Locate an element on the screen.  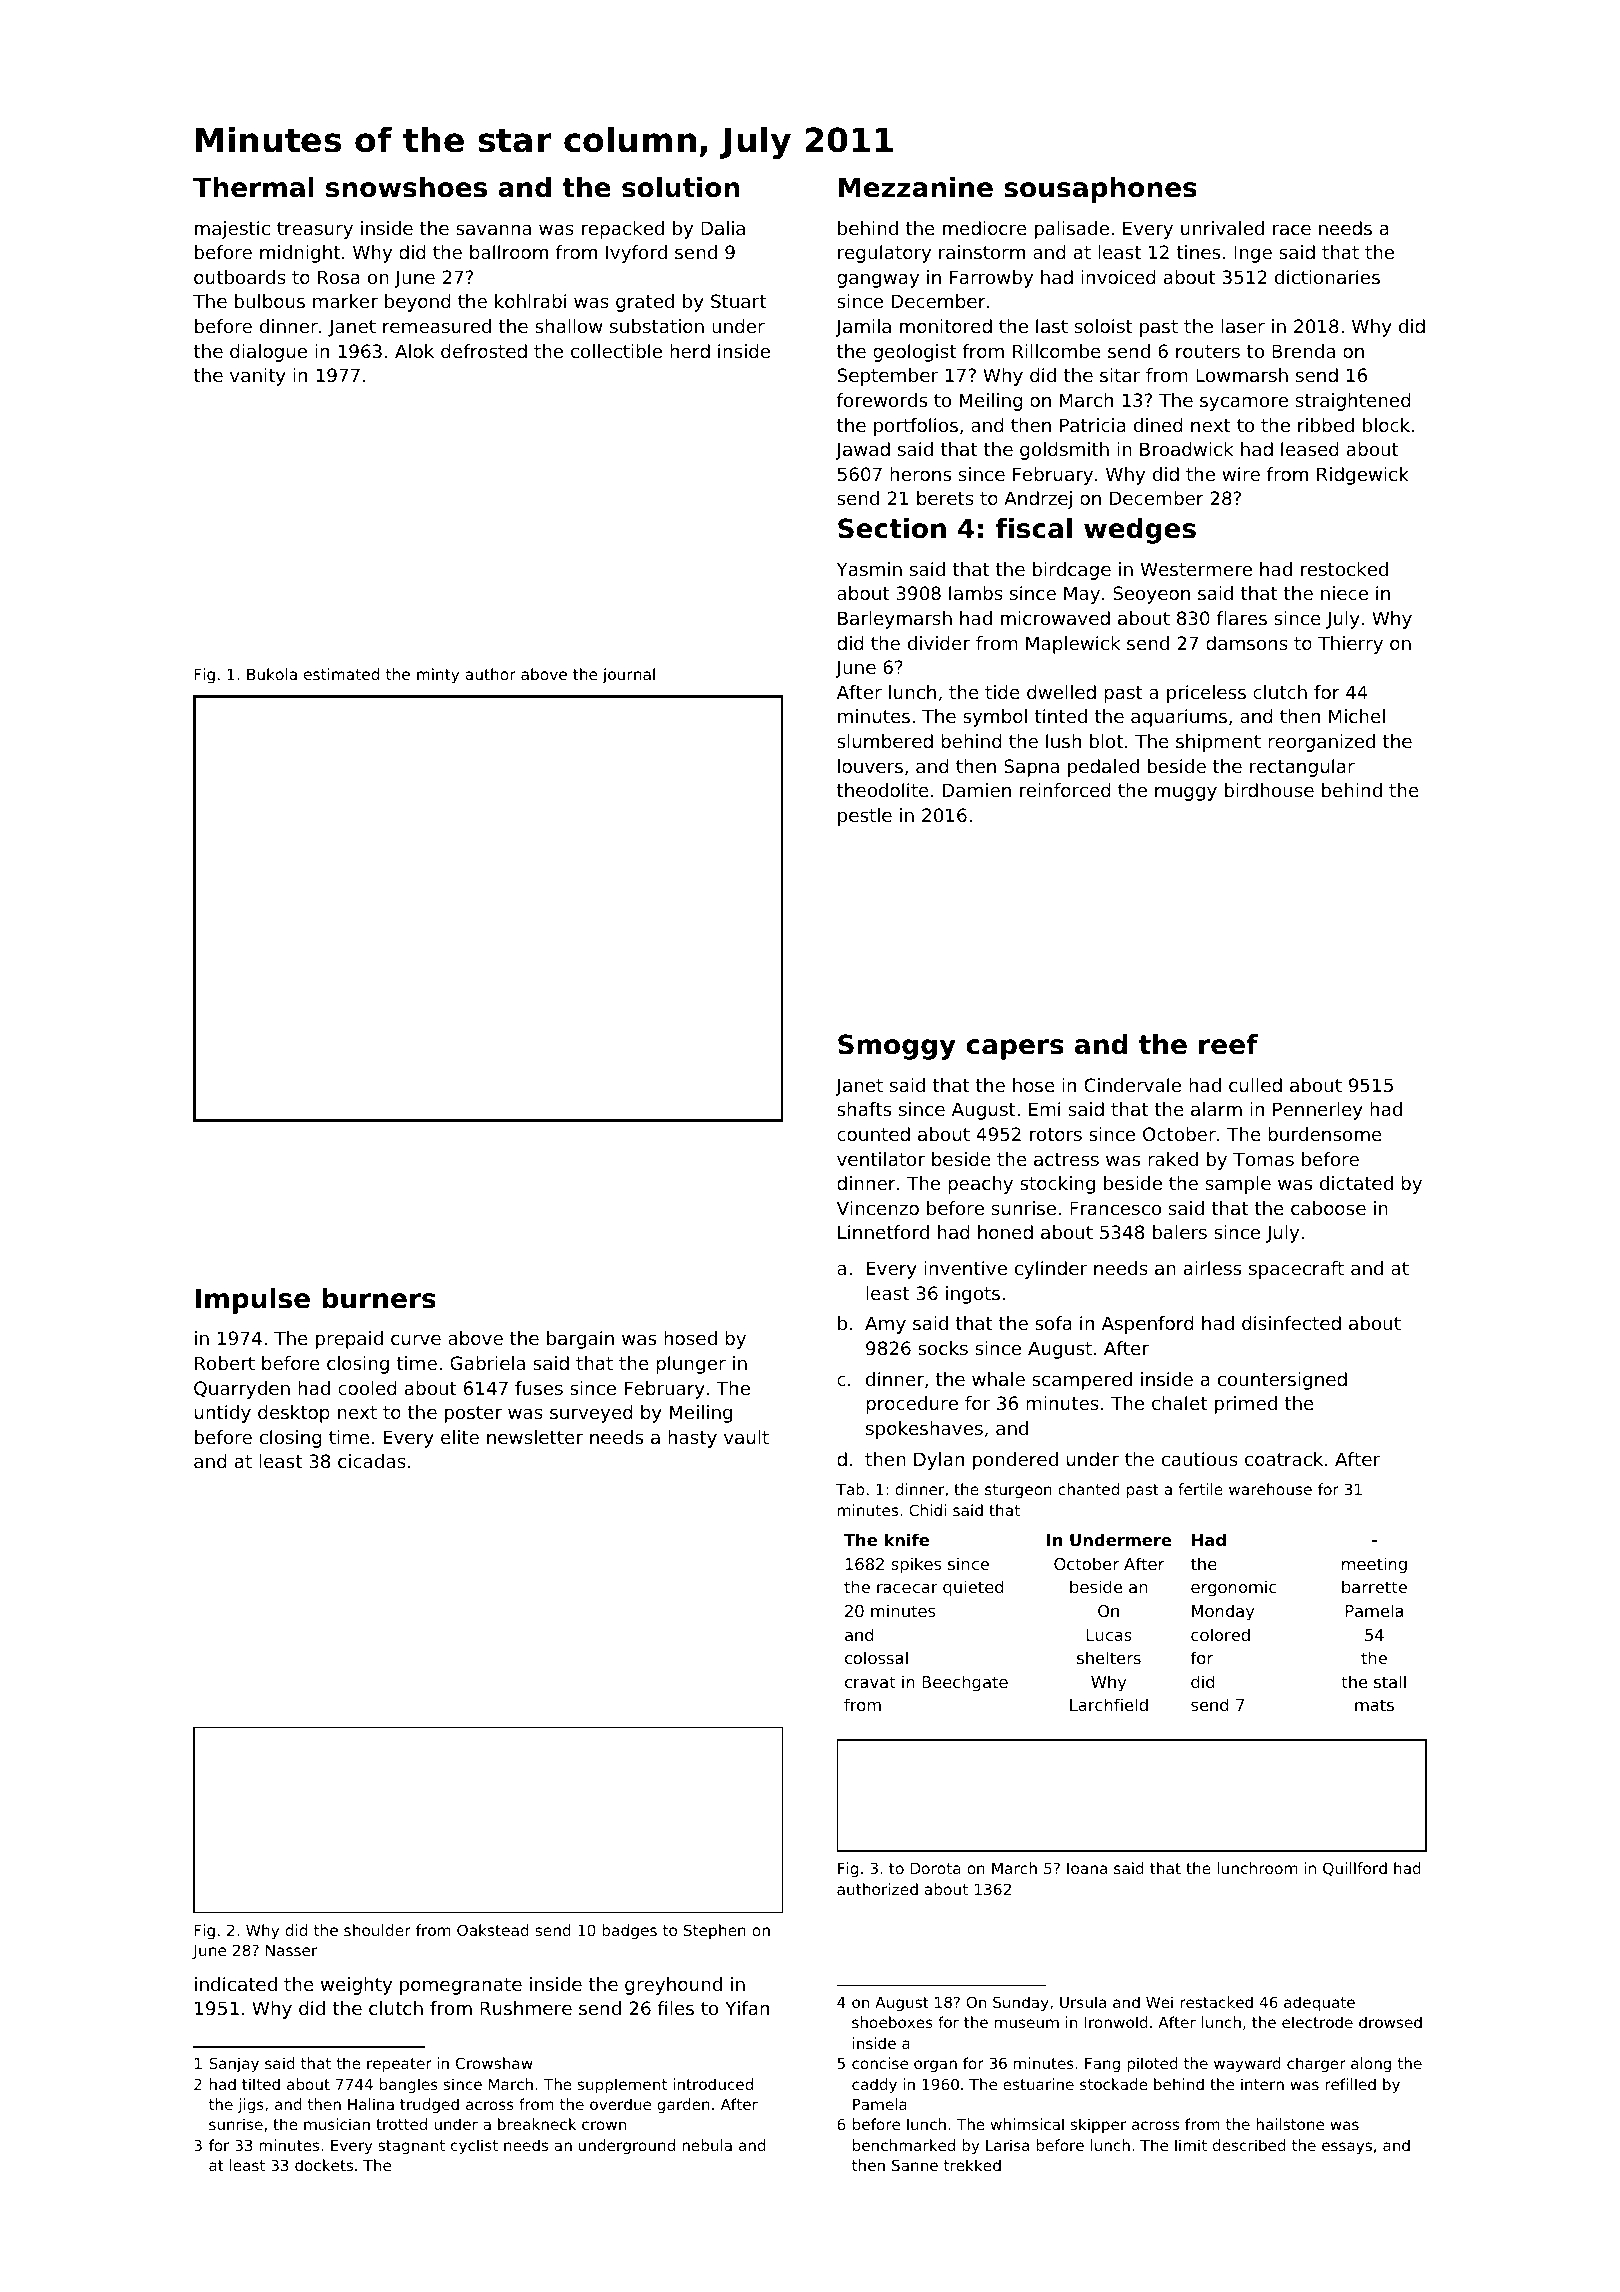
pestle is located at coordinates (865, 817).
